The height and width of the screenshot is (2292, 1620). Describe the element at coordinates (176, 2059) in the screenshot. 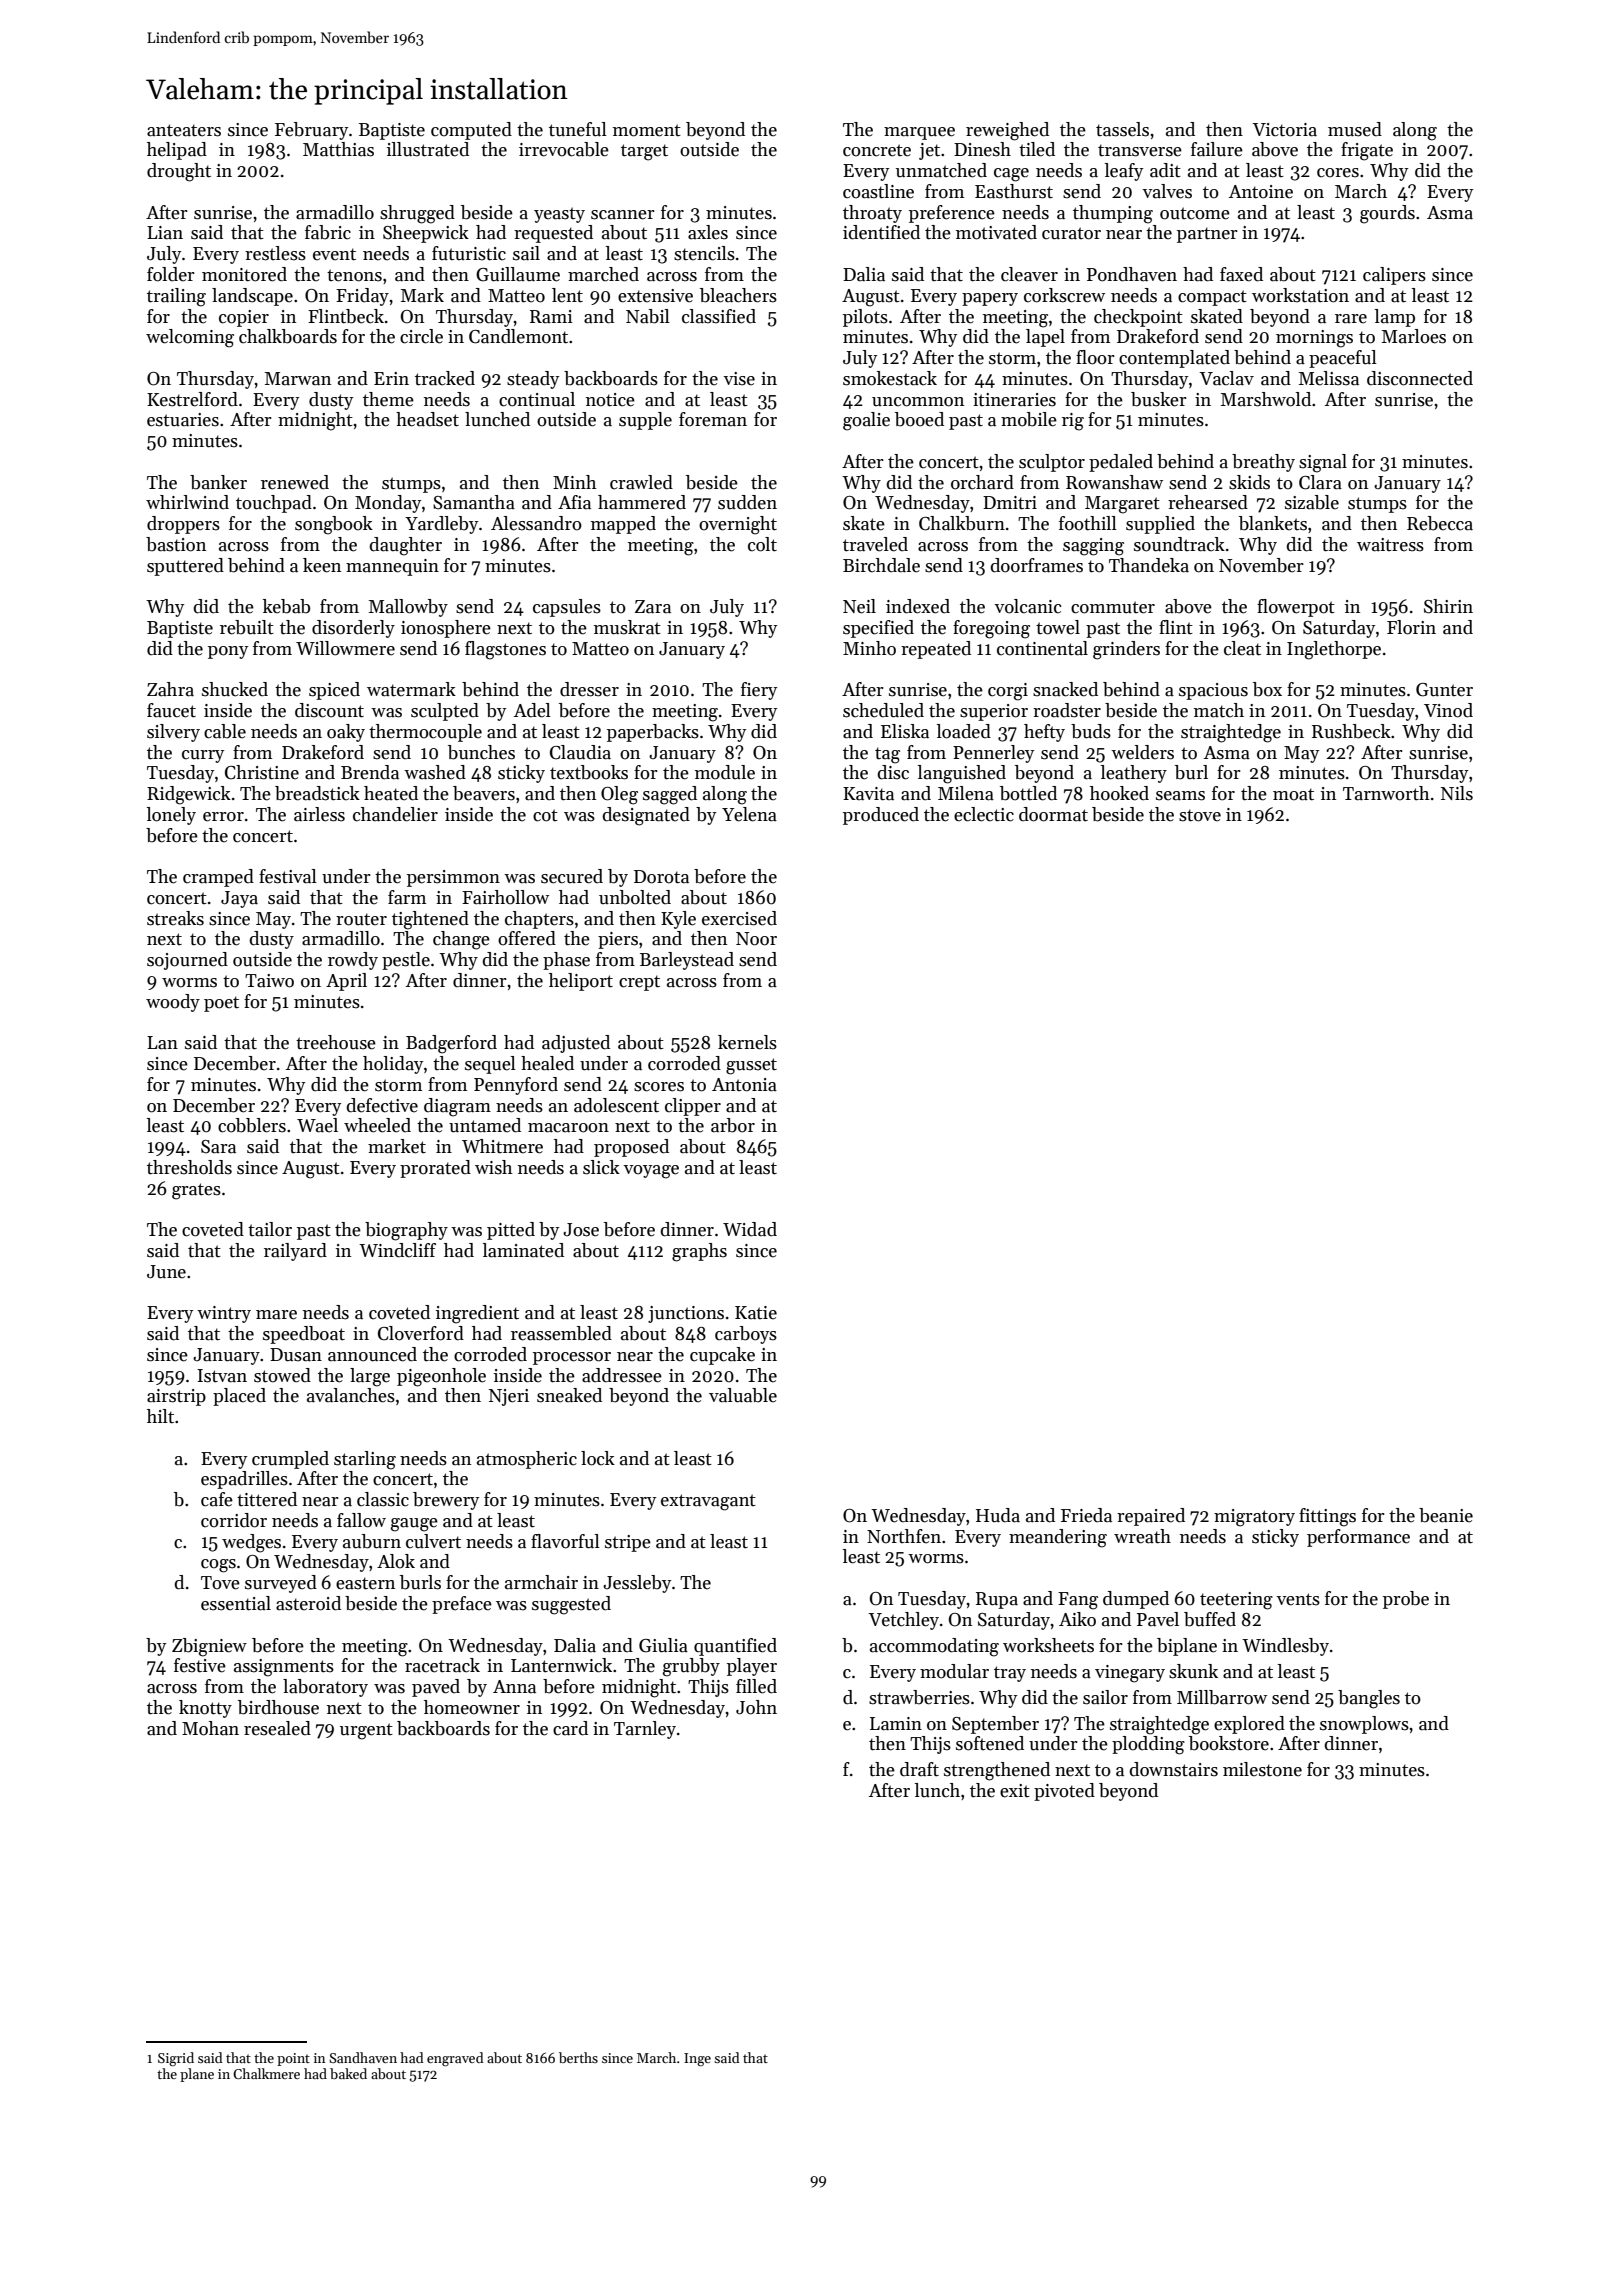

I see `Sigrid` at that location.
